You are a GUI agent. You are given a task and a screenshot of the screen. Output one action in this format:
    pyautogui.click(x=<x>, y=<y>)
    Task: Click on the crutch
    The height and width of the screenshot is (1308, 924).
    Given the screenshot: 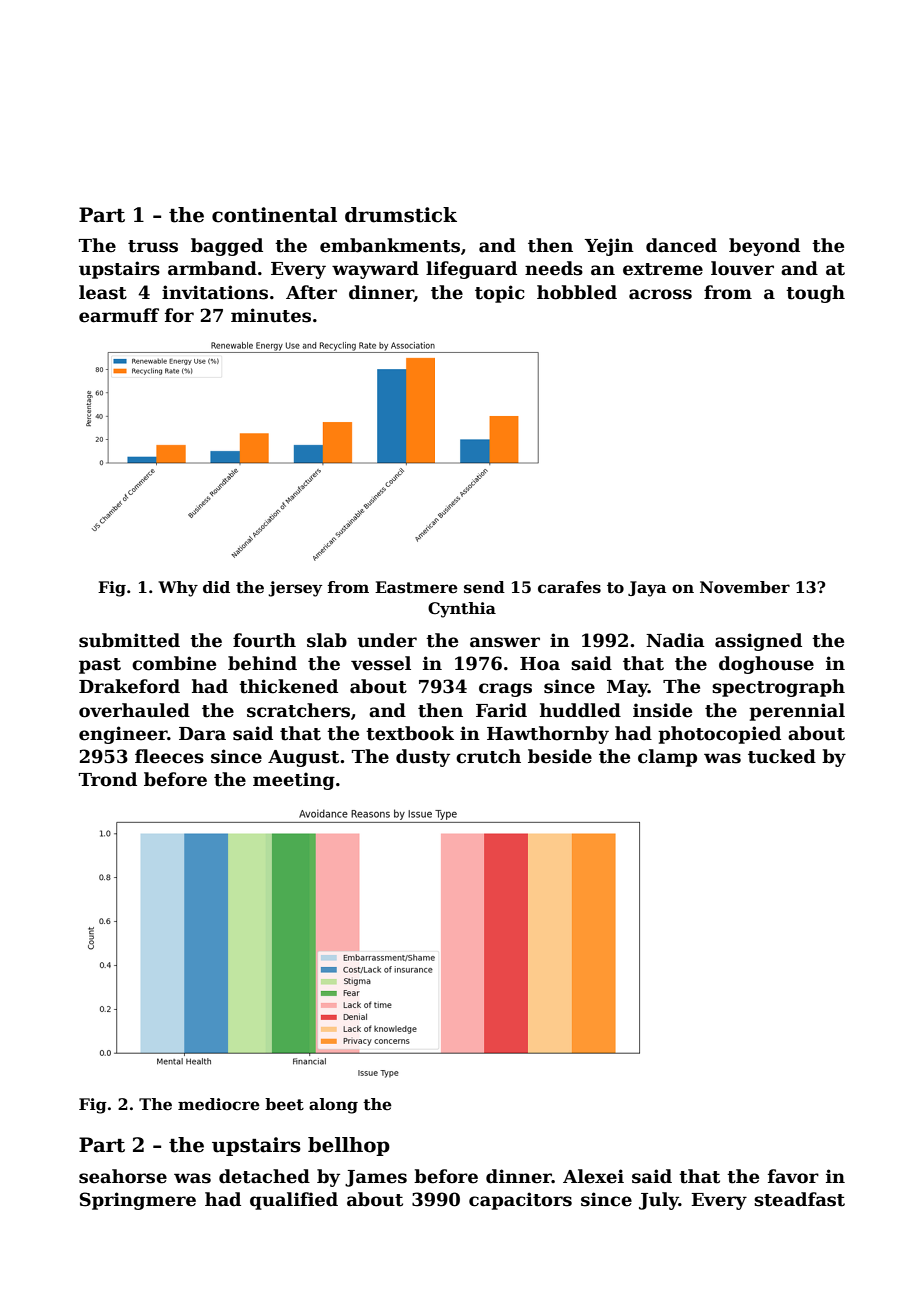 What is the action you would take?
    pyautogui.click(x=488, y=756)
